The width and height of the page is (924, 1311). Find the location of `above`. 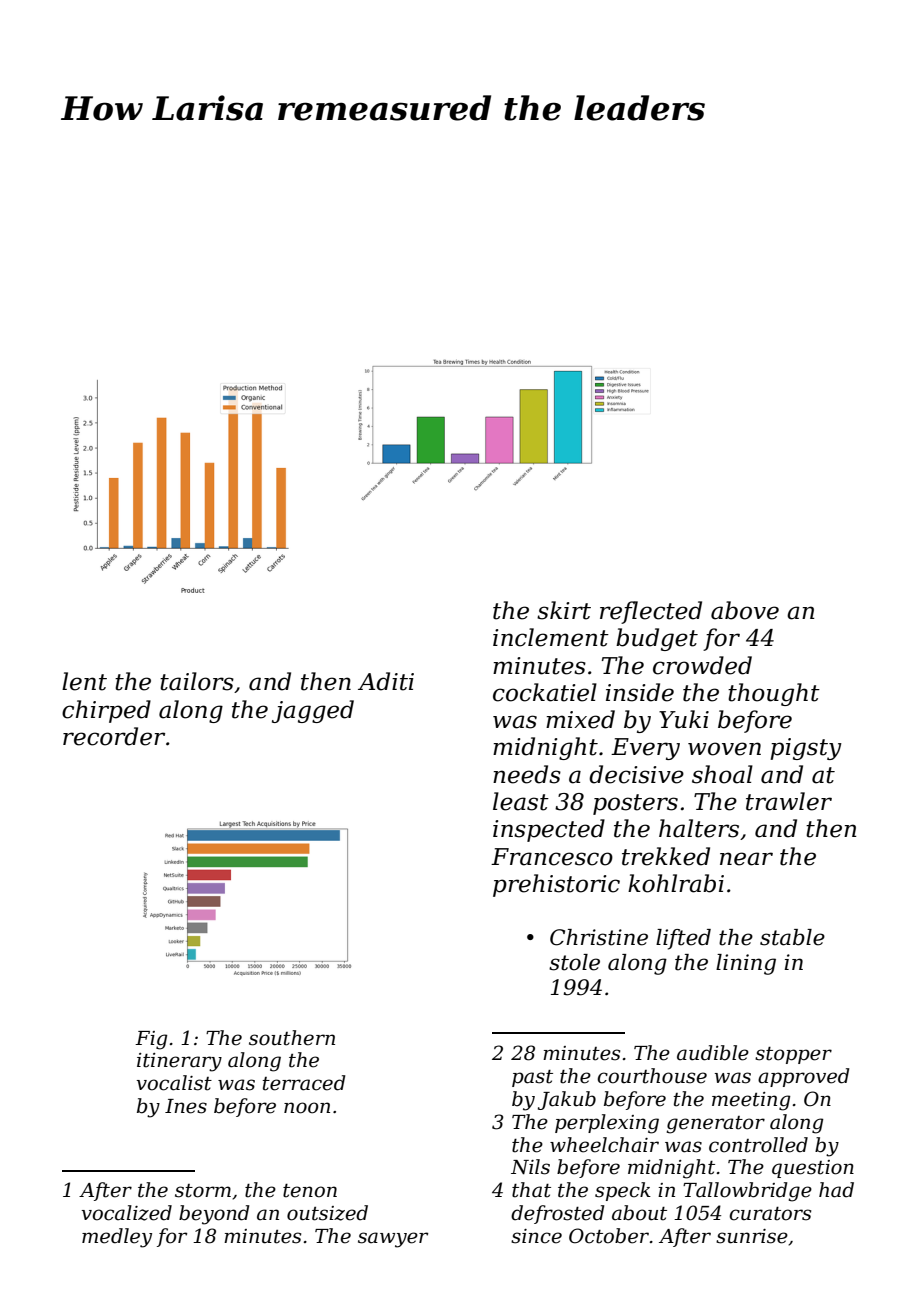

above is located at coordinates (745, 610).
